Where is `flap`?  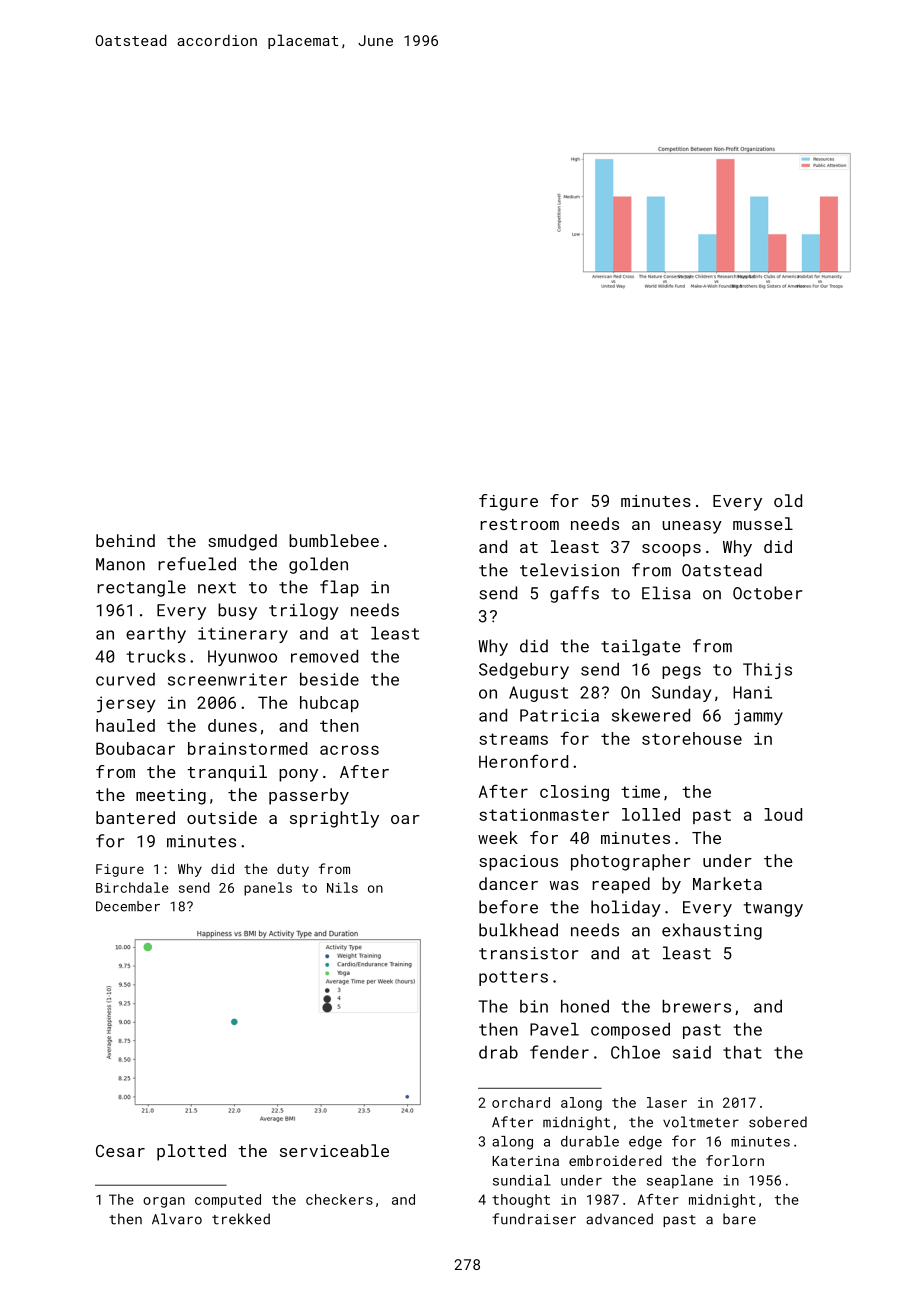
flap is located at coordinates (339, 588).
